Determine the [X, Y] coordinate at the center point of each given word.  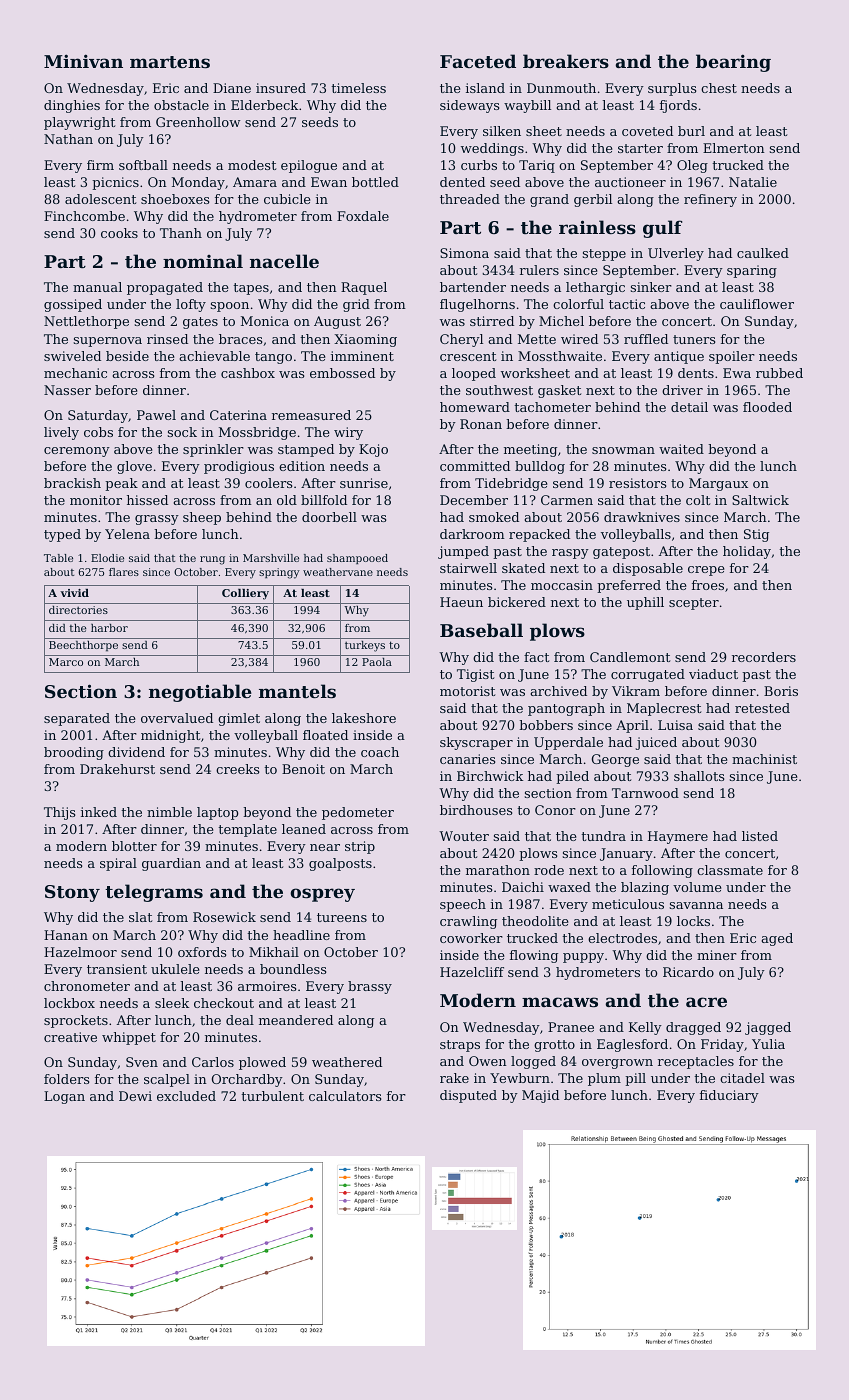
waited [681, 449]
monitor [96, 500]
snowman [623, 450]
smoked [494, 517]
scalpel [167, 1080]
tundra [603, 836]
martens [170, 62]
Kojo [373, 450]
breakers [566, 61]
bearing [733, 63]
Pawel [156, 415]
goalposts [340, 864]
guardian [171, 864]
